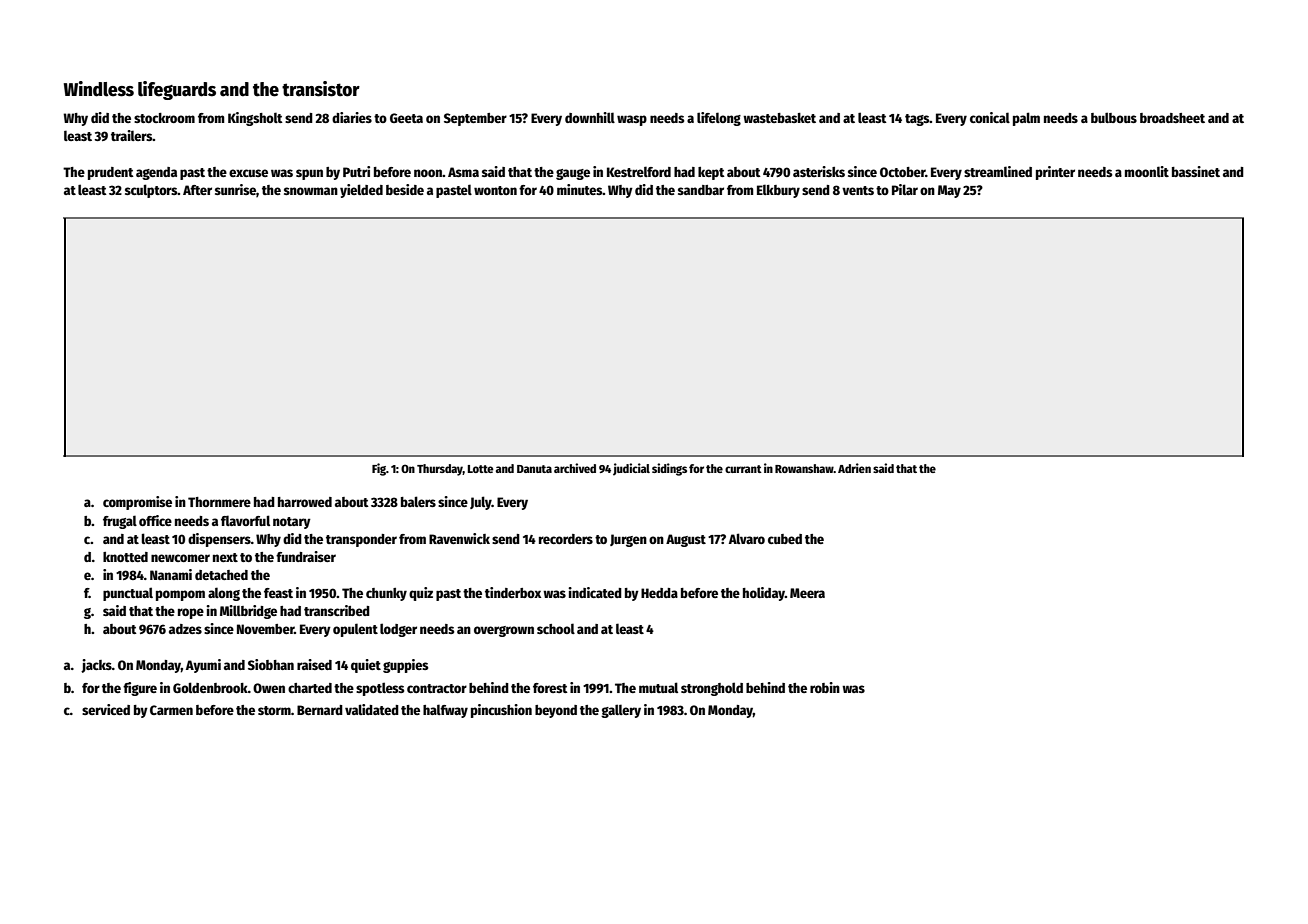  I want to click on serviced, so click(106, 709).
